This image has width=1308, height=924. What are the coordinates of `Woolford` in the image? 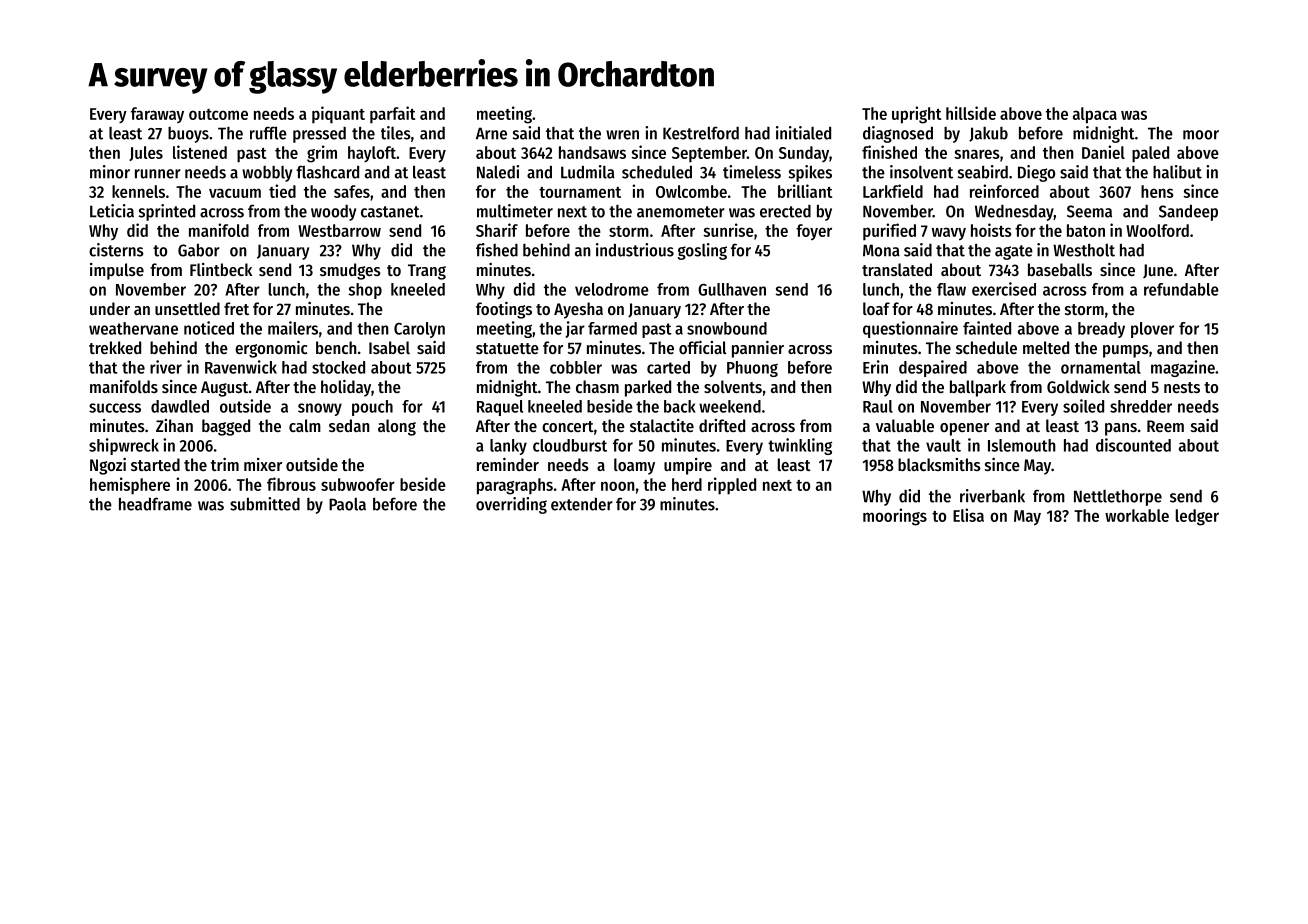 It's located at (1157, 230).
